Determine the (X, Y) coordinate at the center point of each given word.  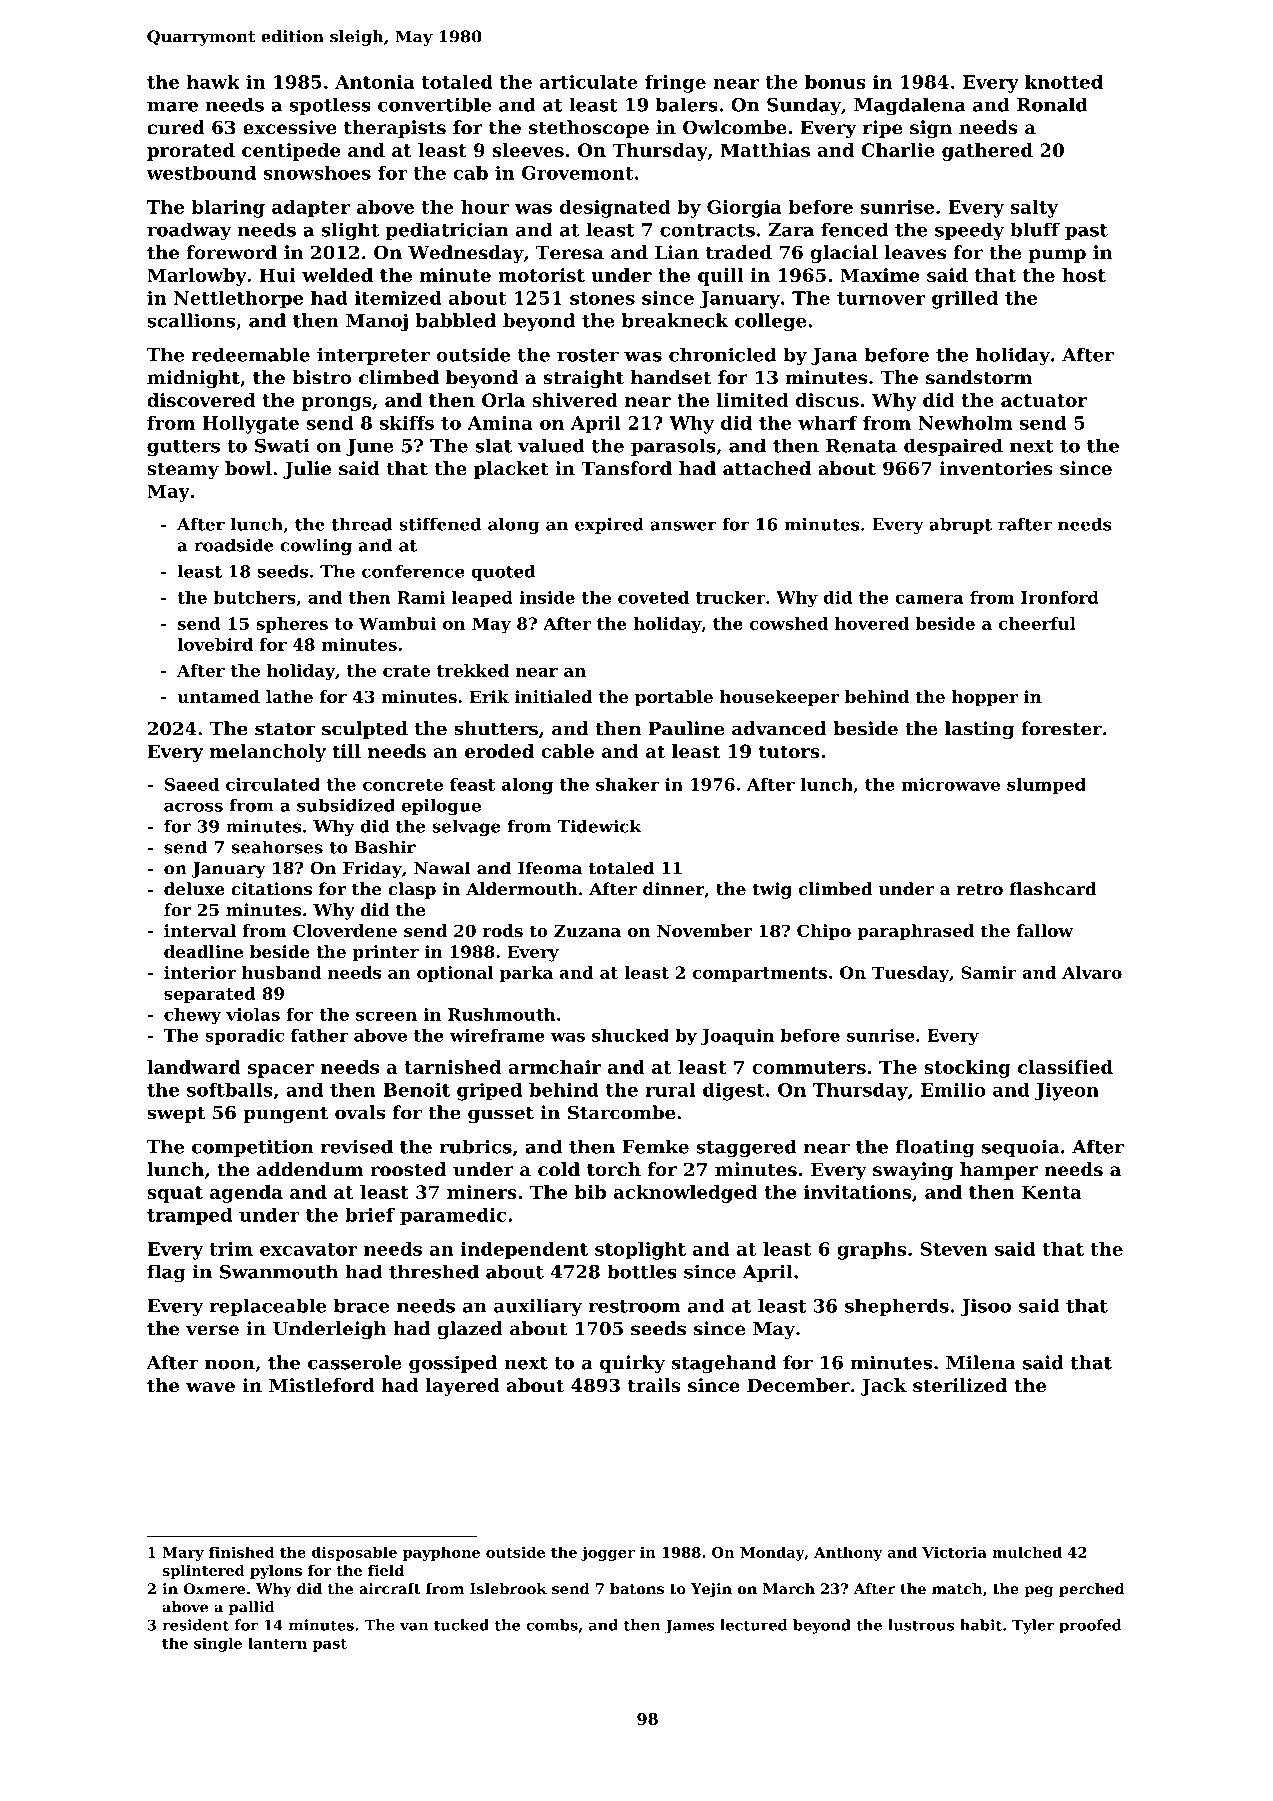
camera (929, 599)
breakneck (675, 320)
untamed (218, 696)
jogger (608, 1553)
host (1084, 275)
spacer (281, 1071)
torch (614, 1169)
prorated (191, 152)
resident (195, 1625)
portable (674, 698)
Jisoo (985, 1307)
